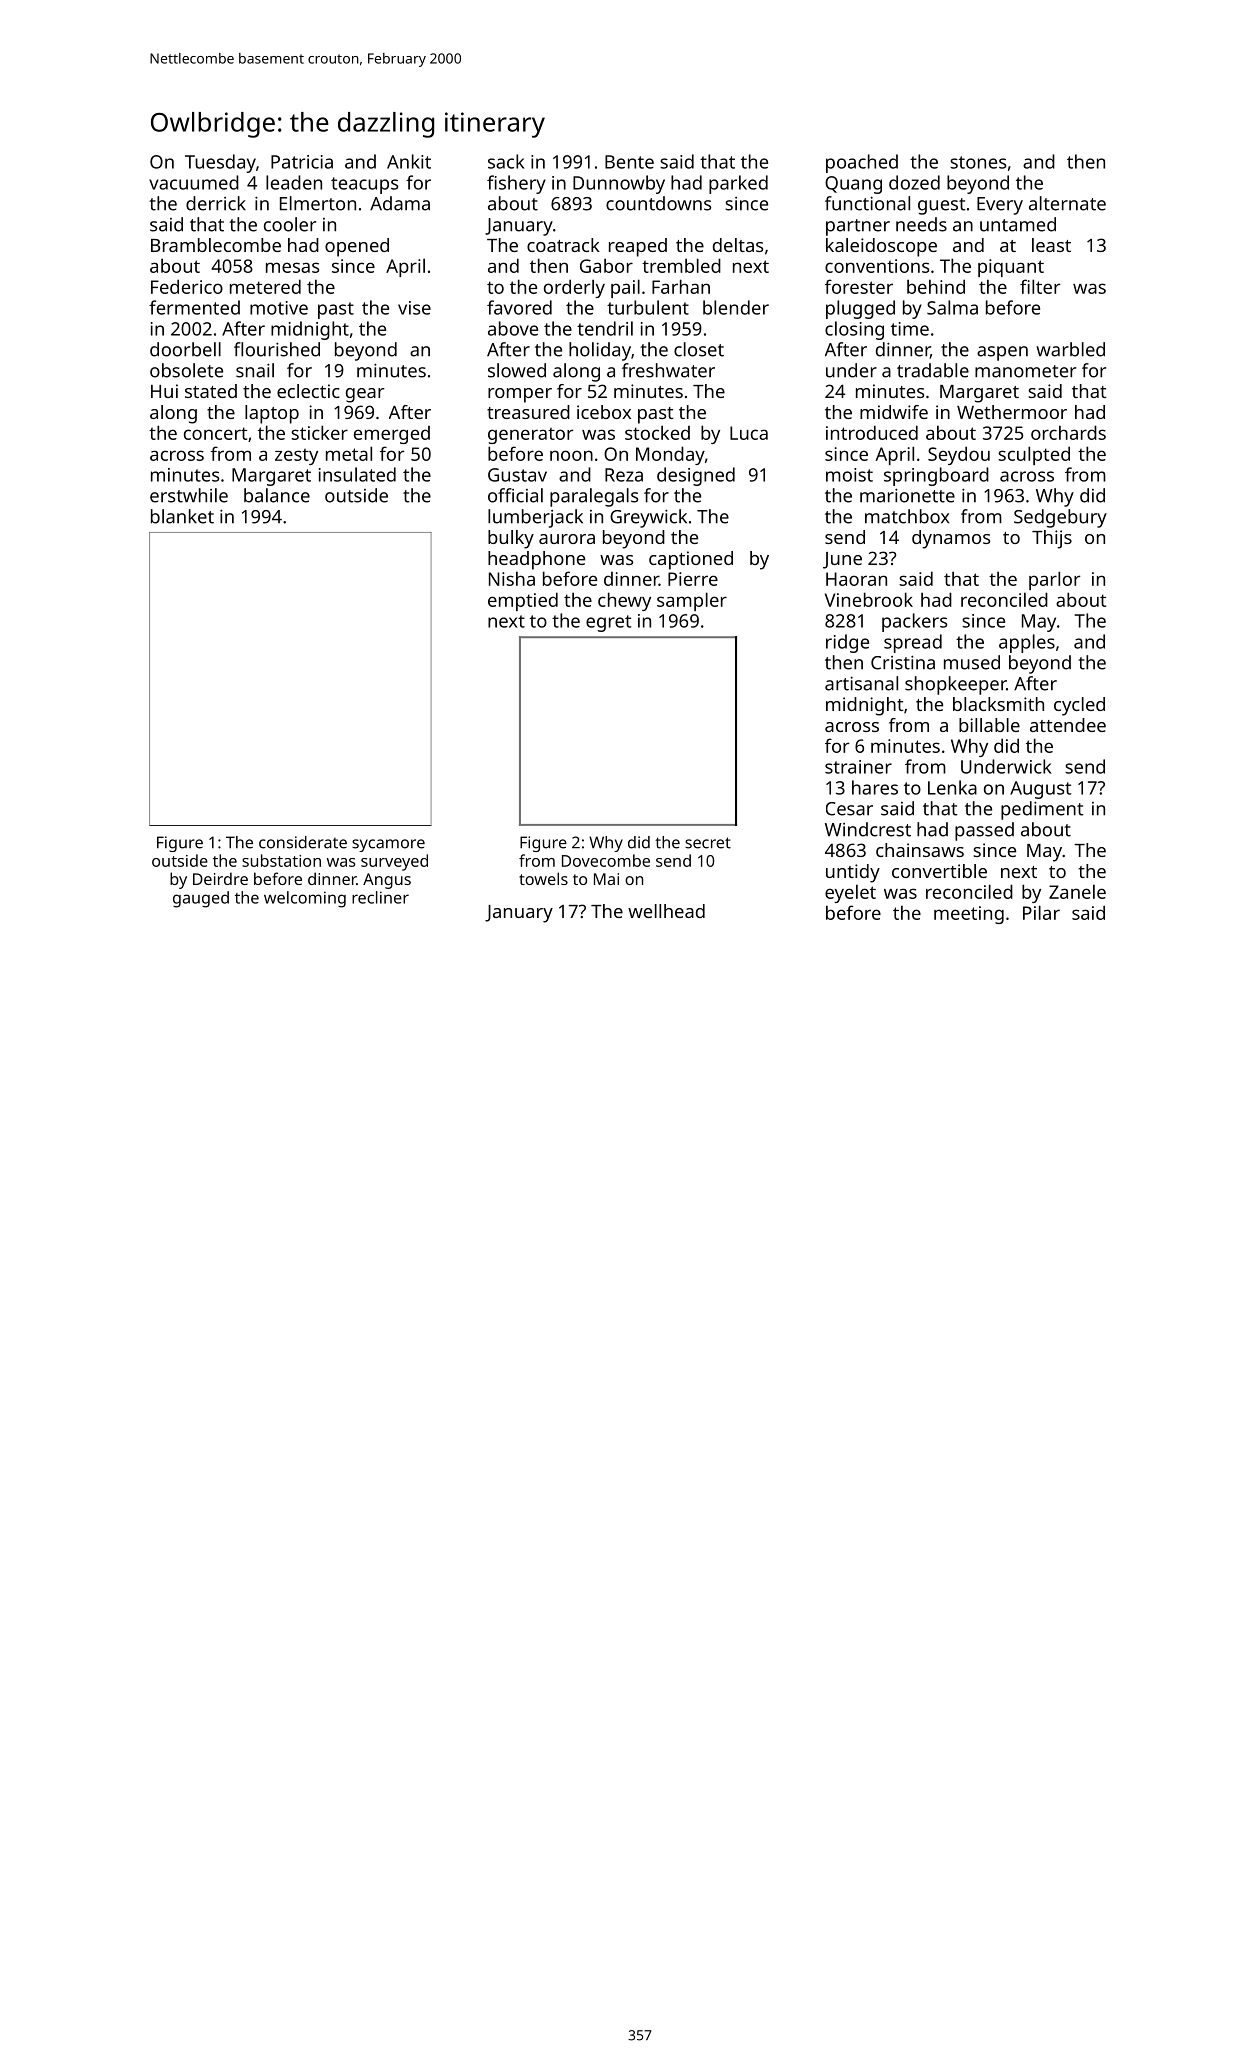 The width and height of the screenshot is (1256, 2068). Describe the element at coordinates (978, 162) in the screenshot. I see `stones` at that location.
